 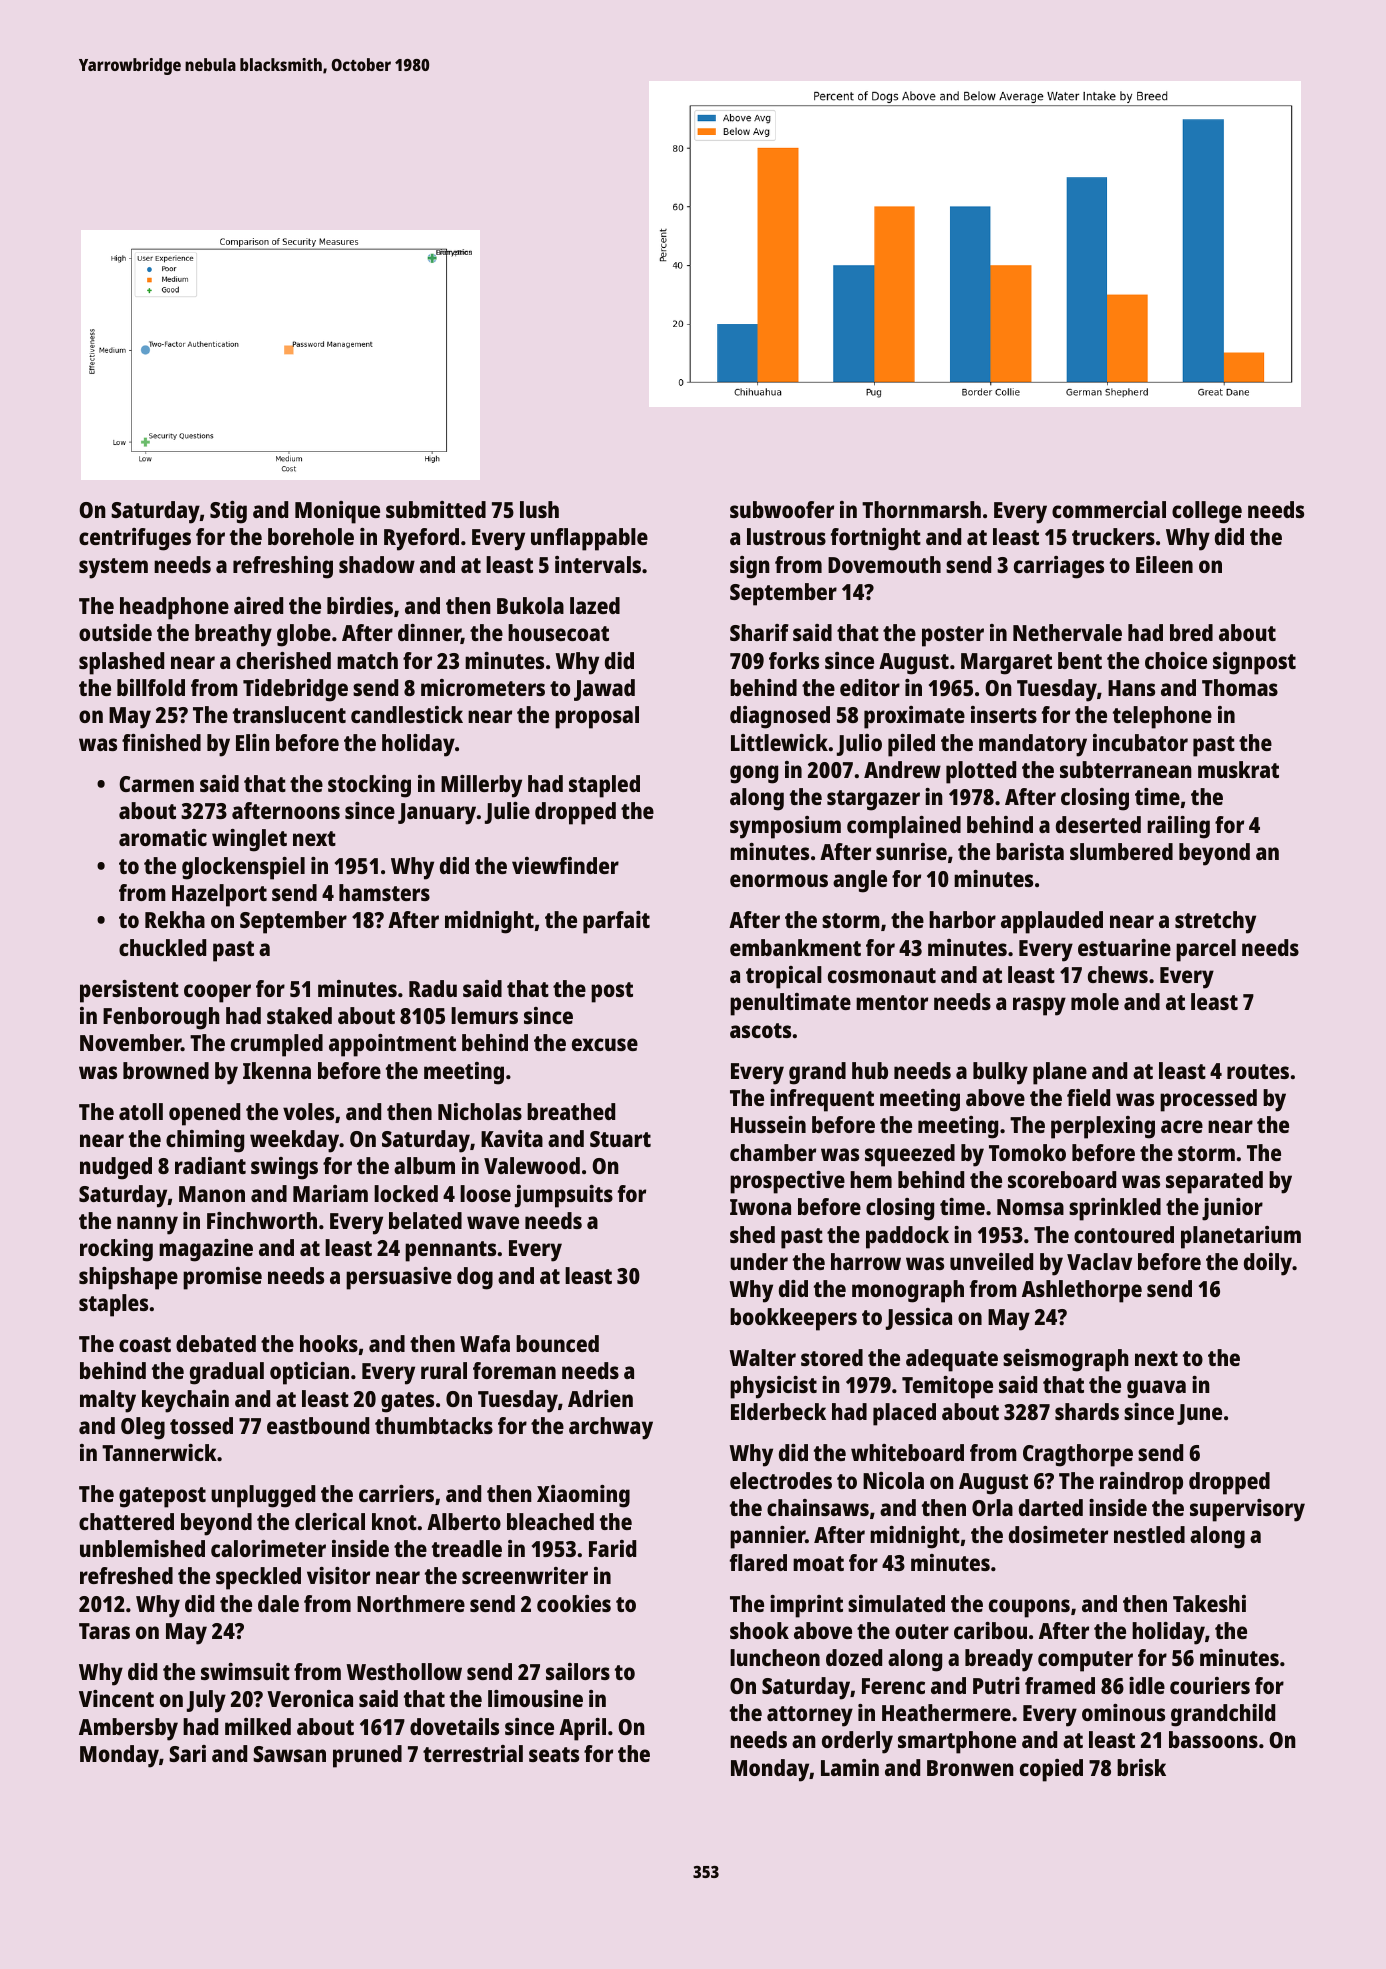 I want to click on routes, so click(x=1258, y=1071).
